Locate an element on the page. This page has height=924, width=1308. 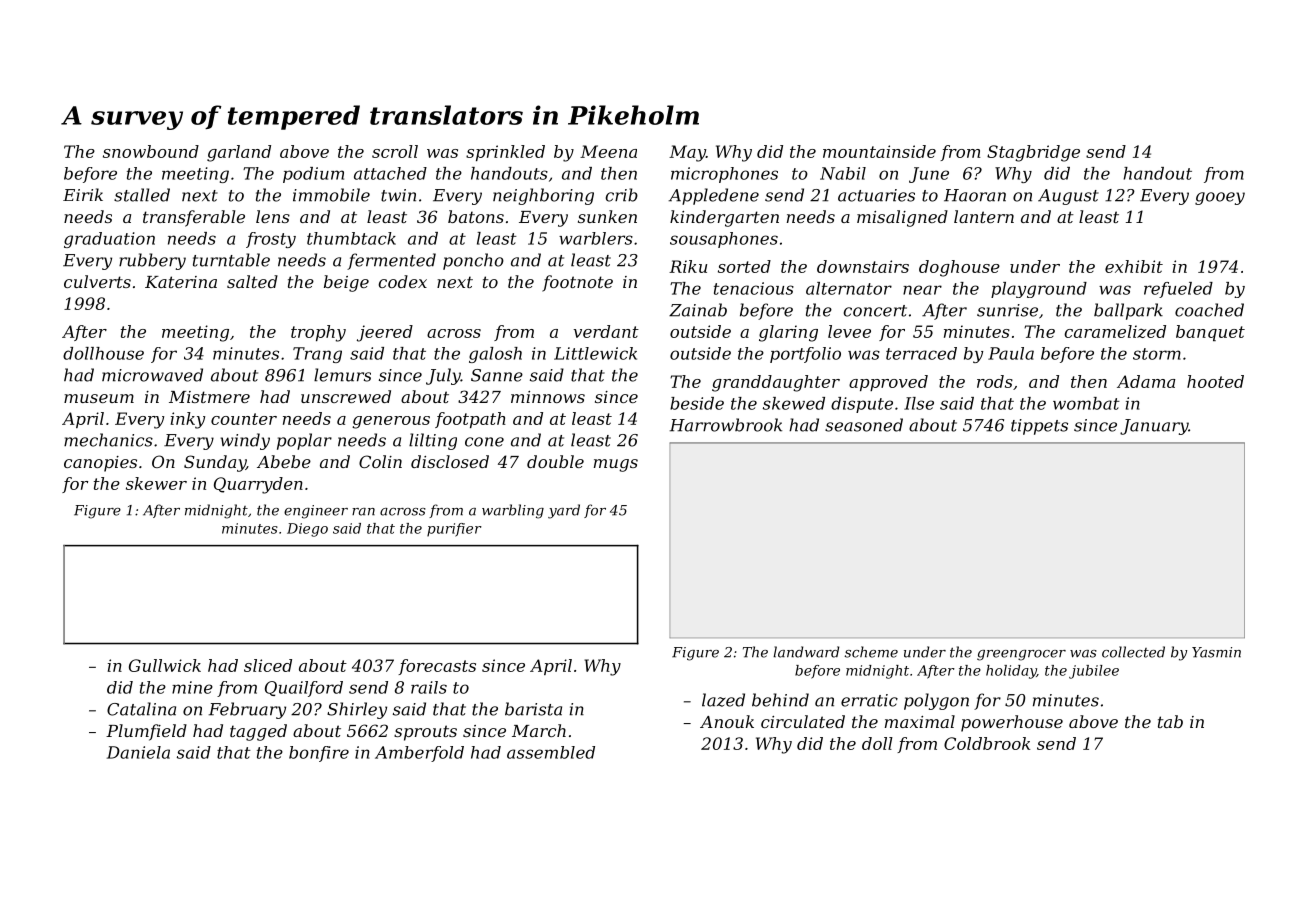
bonfire is located at coordinates (319, 754).
